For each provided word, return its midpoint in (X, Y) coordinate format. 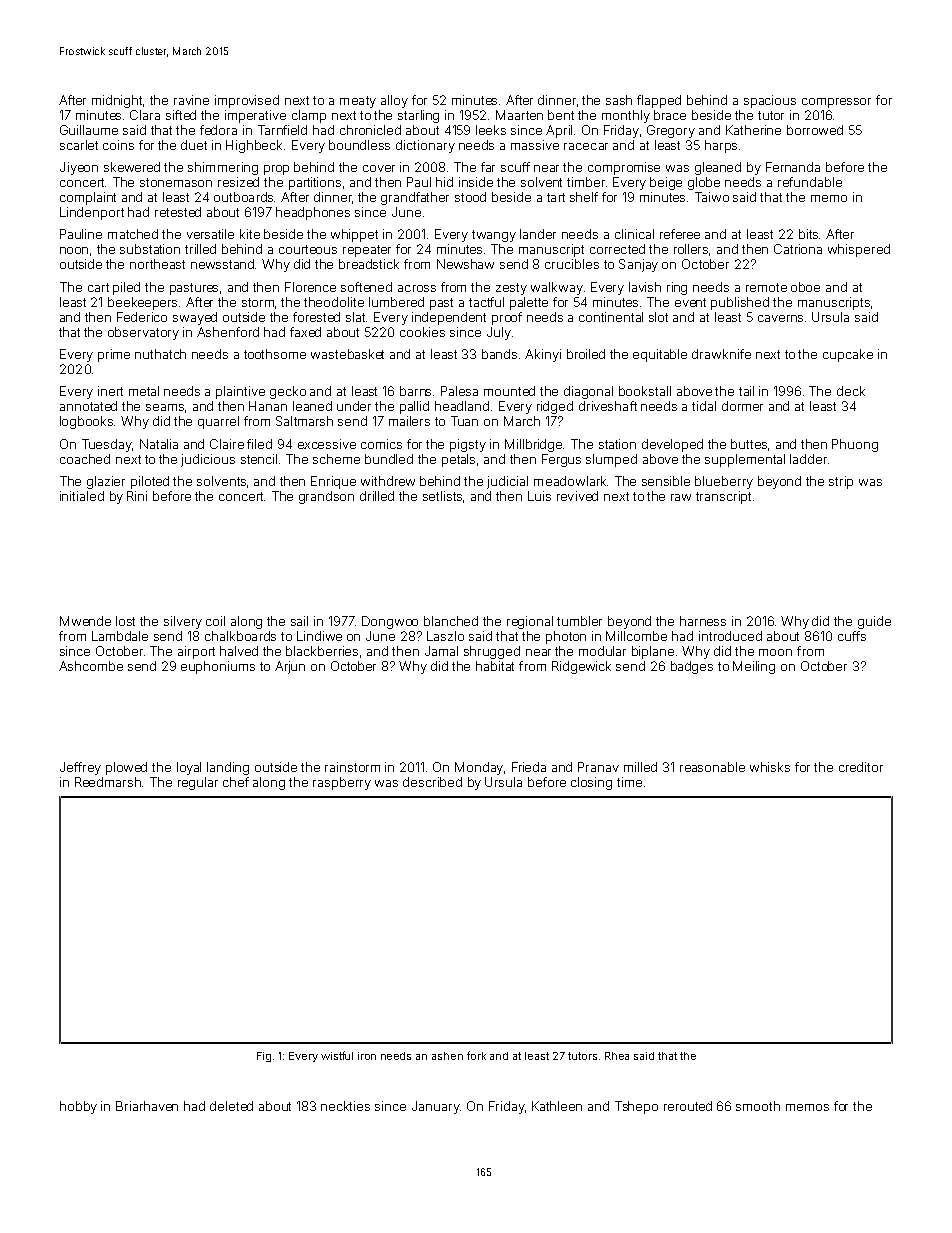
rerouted (688, 1106)
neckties (345, 1106)
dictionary (425, 146)
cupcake (848, 355)
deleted (231, 1106)
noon (74, 250)
